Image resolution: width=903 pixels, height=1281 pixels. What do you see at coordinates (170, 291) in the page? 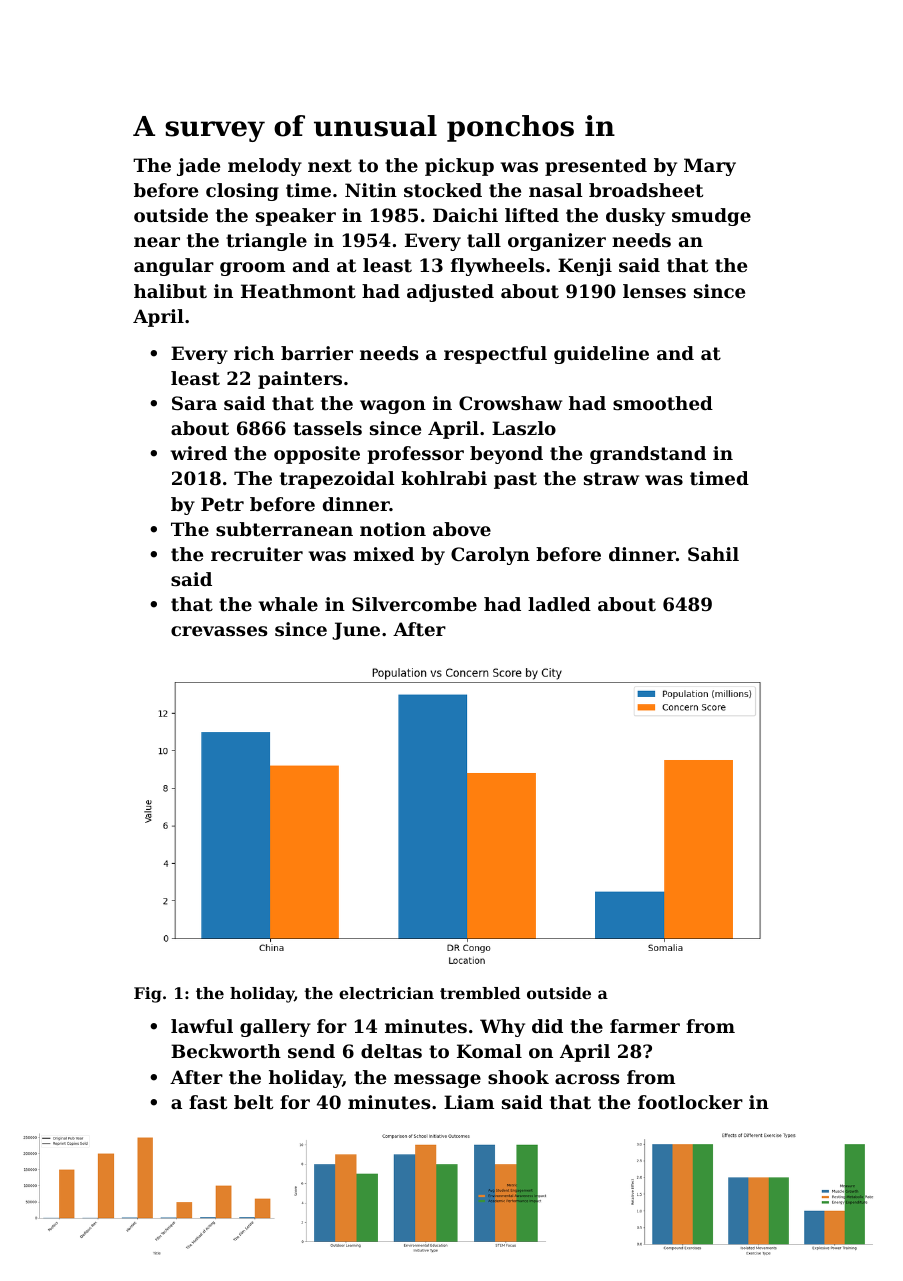
I see `halibut` at bounding box center [170, 291].
